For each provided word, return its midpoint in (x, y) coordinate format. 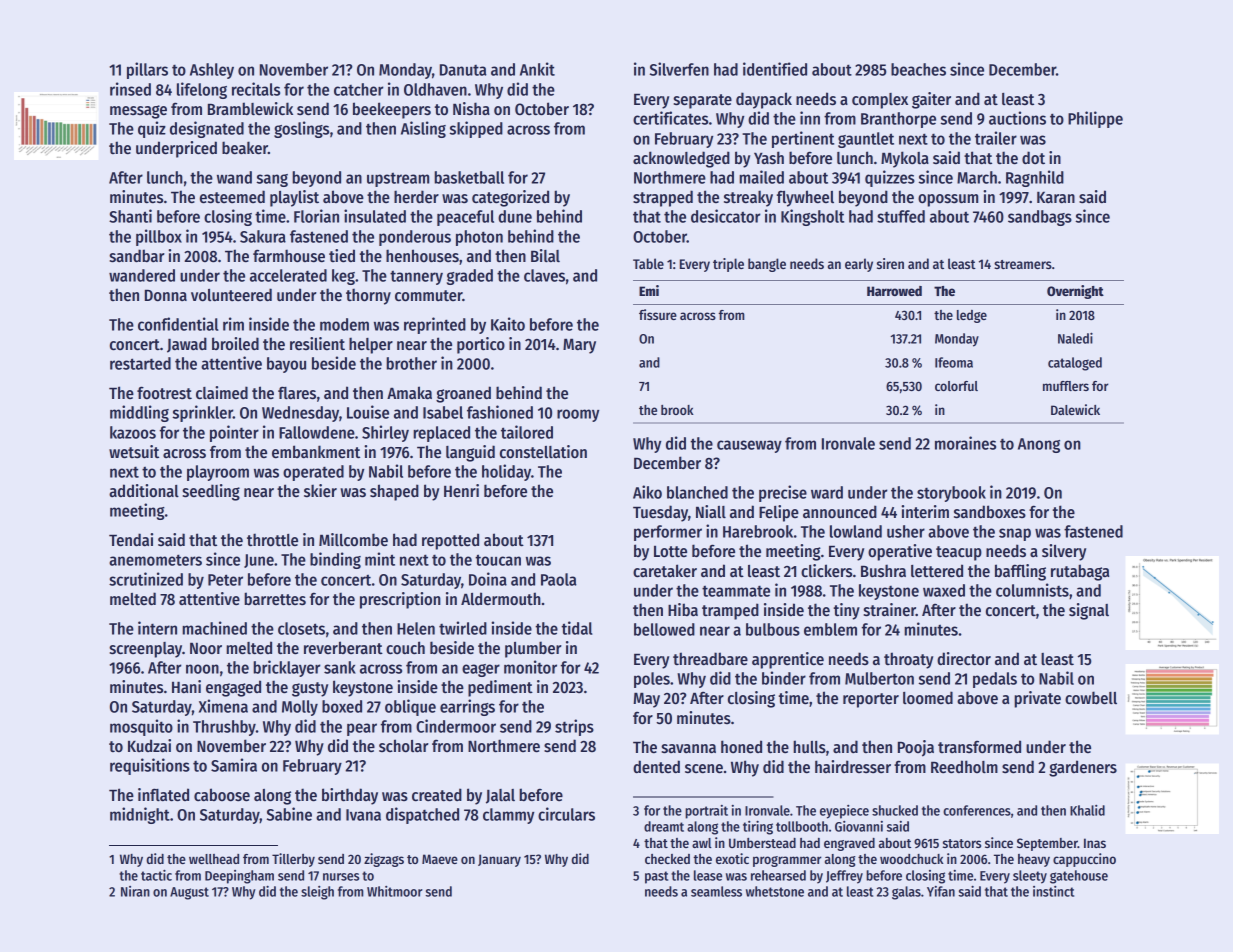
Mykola (905, 159)
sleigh (317, 893)
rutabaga (1080, 572)
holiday (506, 472)
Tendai (131, 540)
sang (272, 180)
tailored (527, 432)
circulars (566, 814)
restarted (140, 363)
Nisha (471, 109)
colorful (956, 386)
